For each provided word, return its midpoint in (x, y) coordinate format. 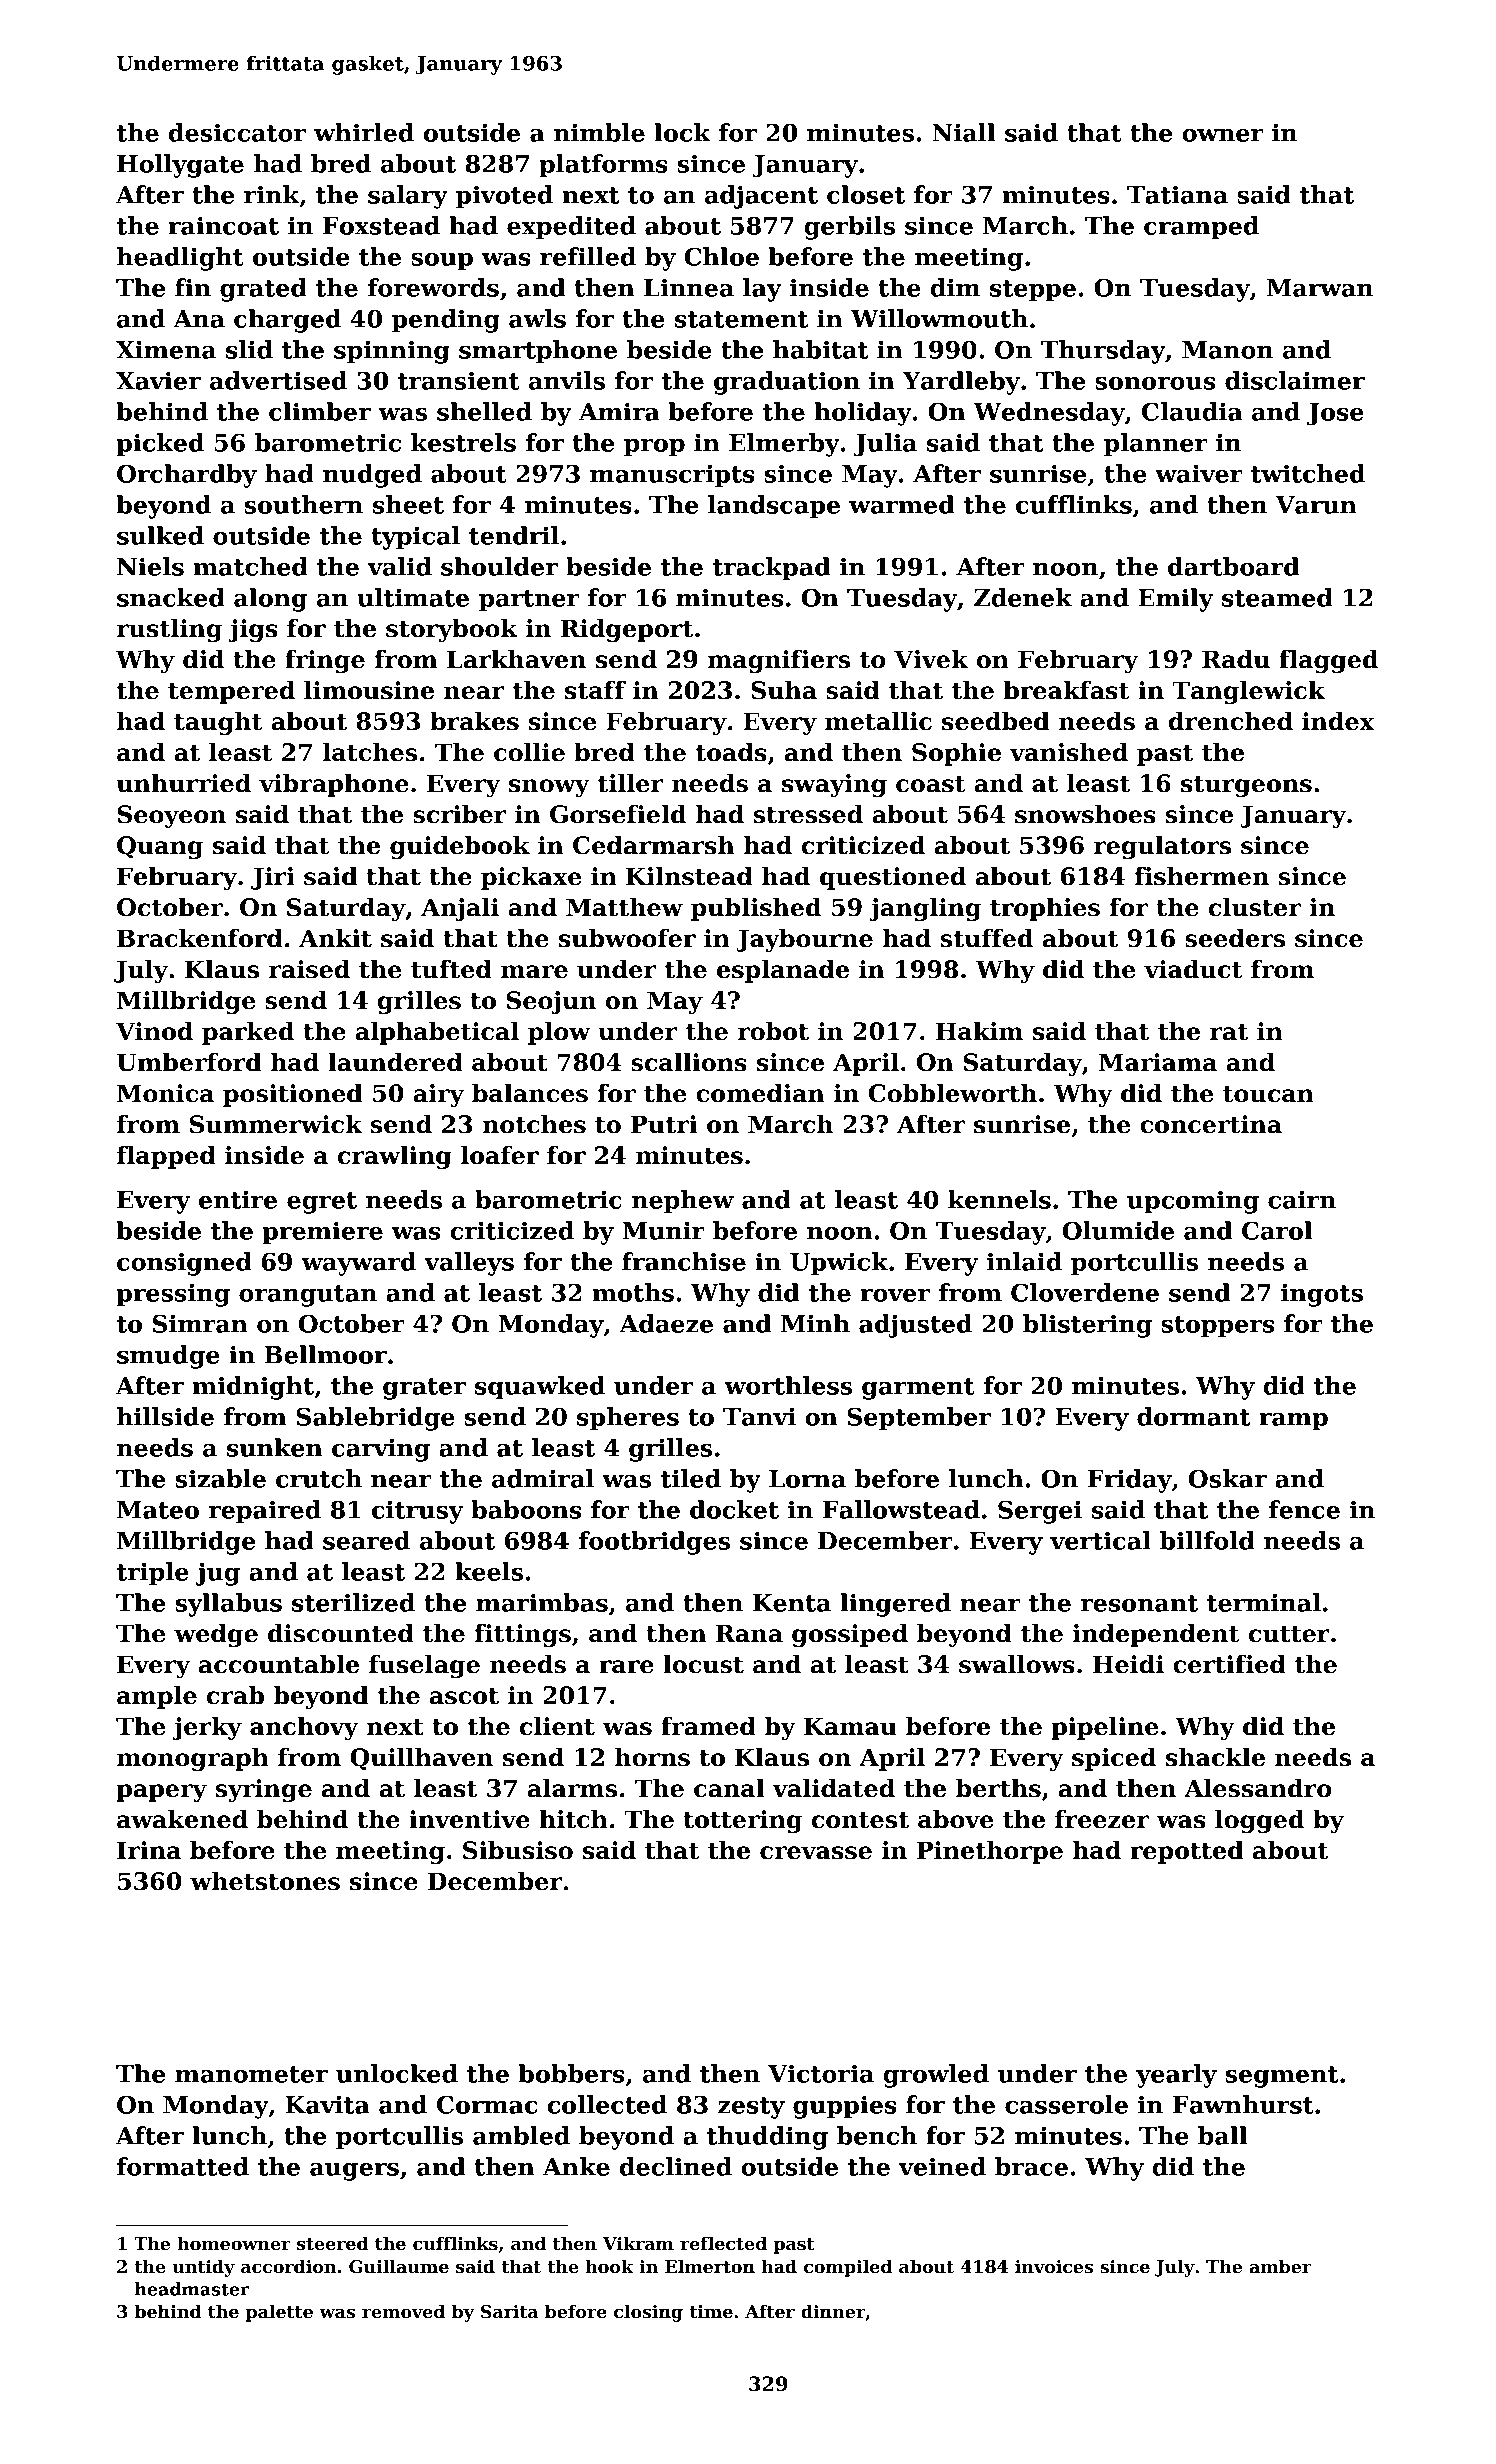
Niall (964, 132)
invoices (1054, 2267)
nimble (599, 132)
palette (279, 2313)
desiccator (237, 132)
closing (648, 2313)
